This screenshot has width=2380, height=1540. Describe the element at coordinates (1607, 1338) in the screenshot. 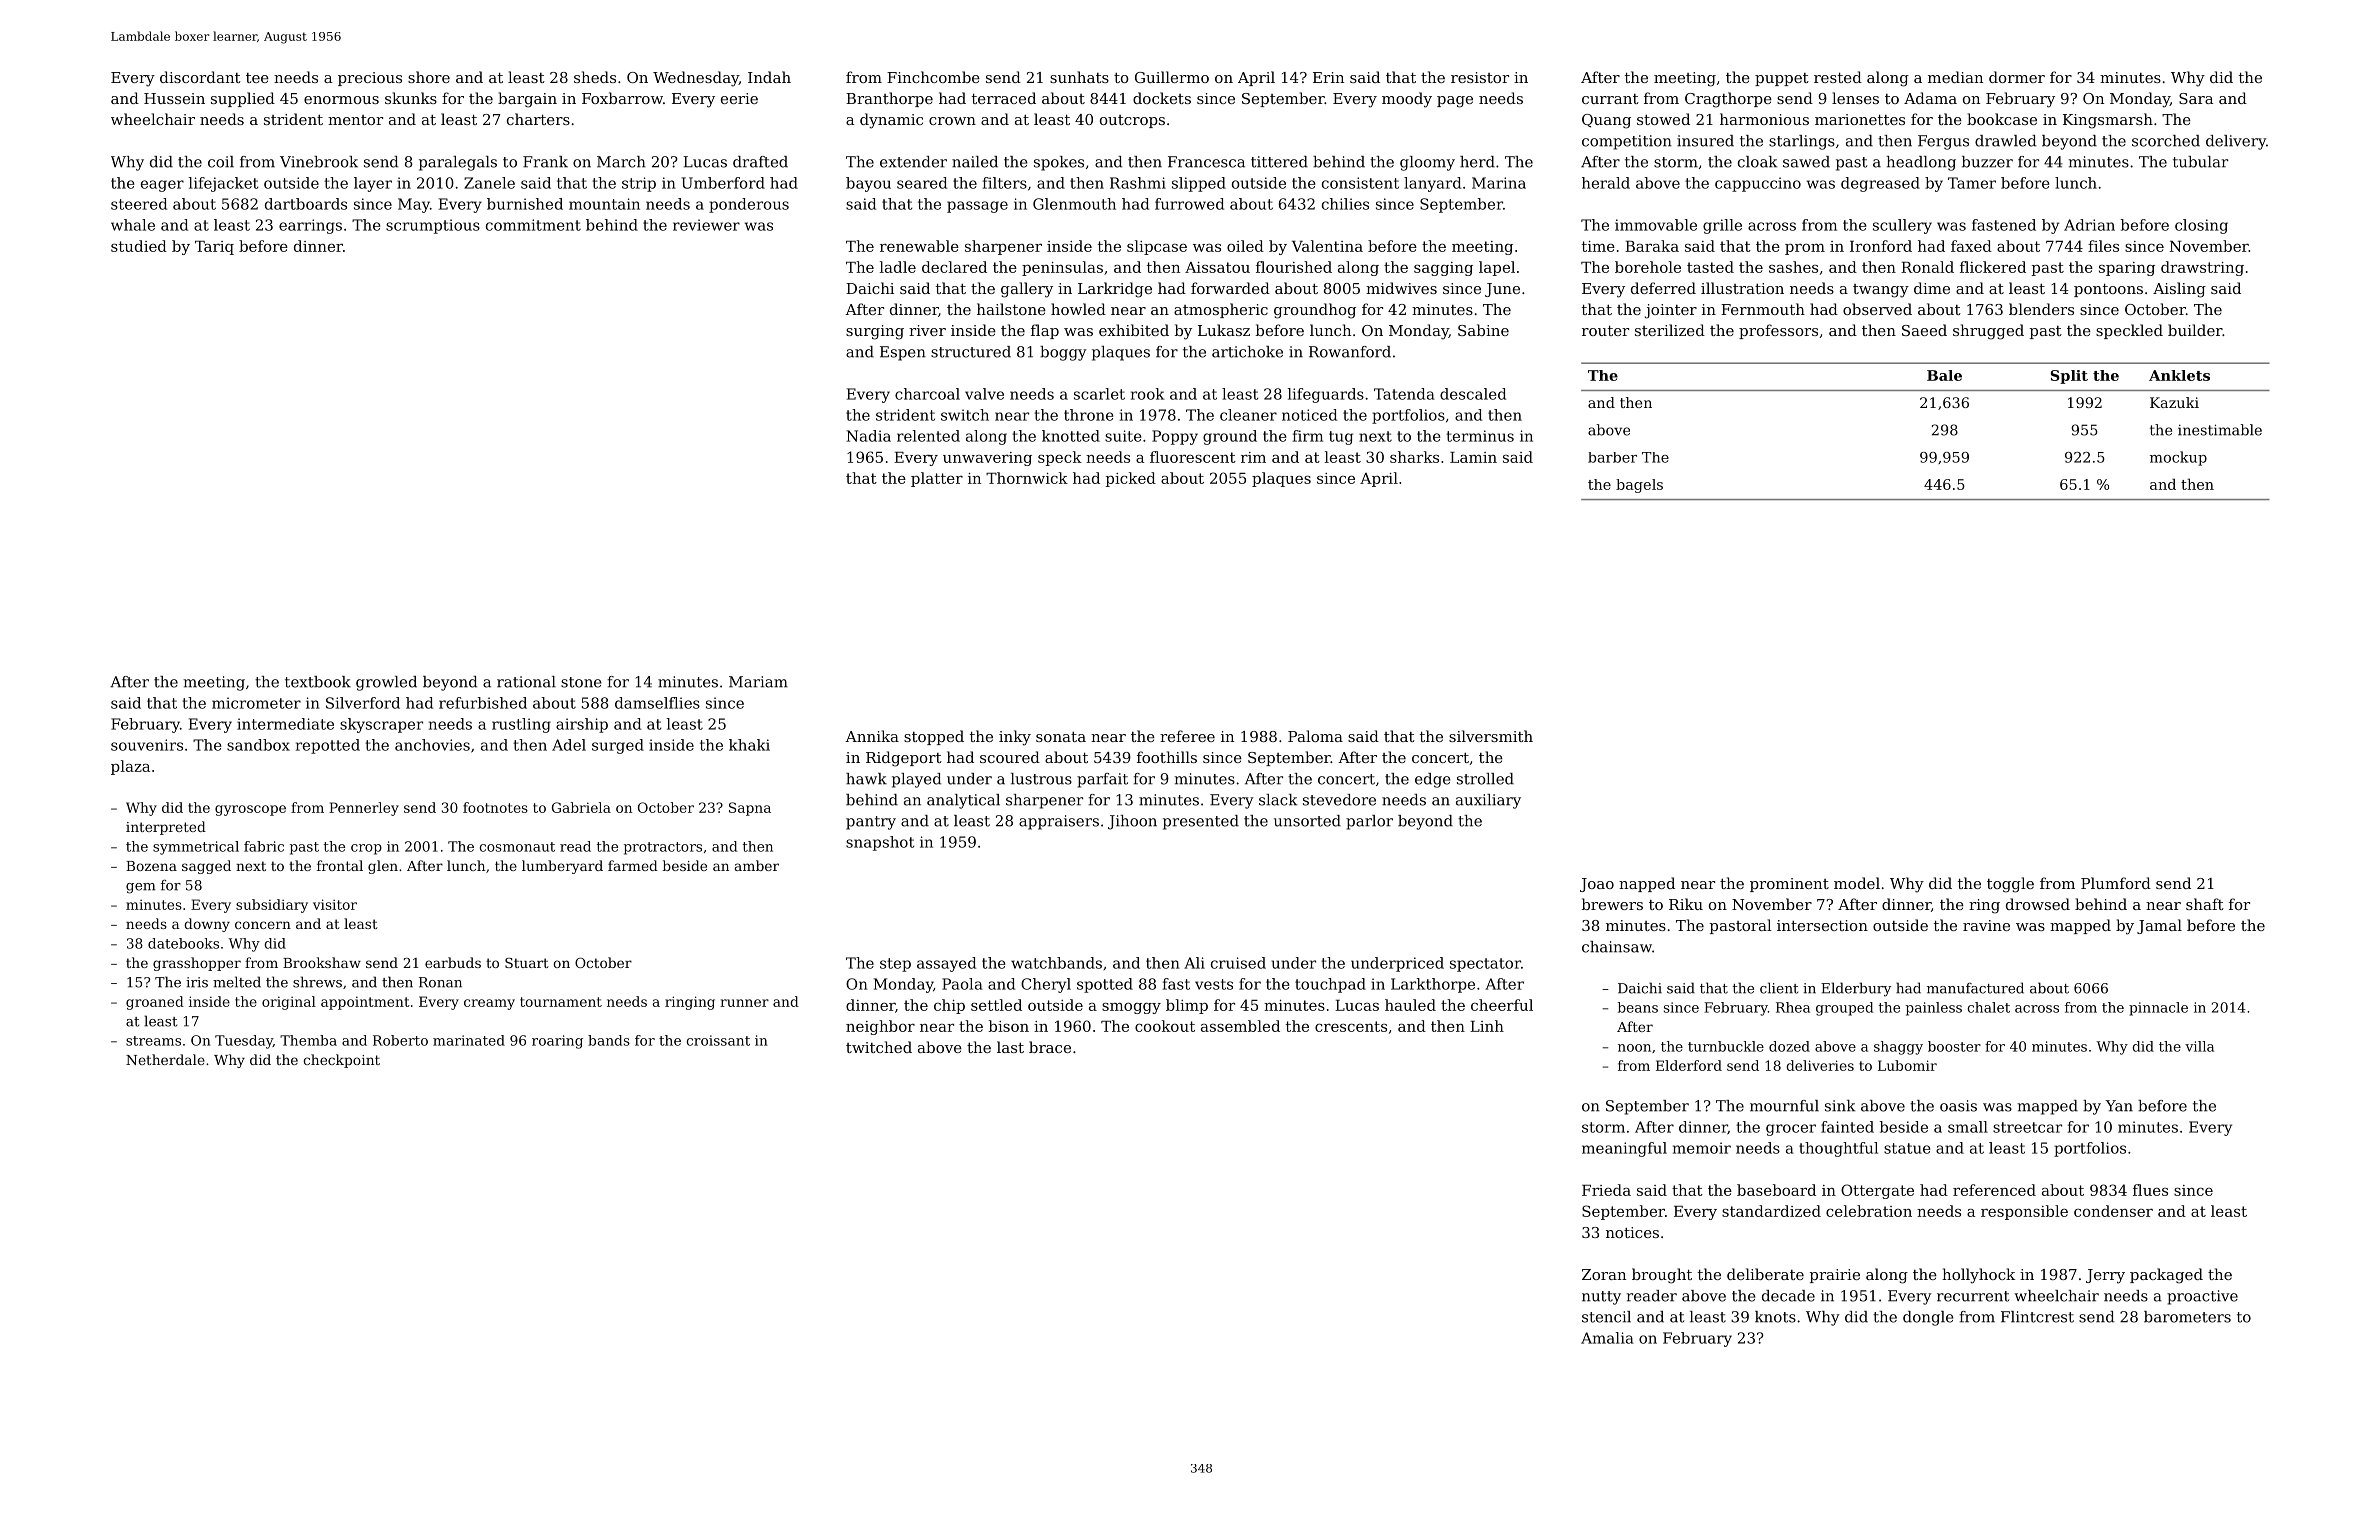

I see `Amalia` at that location.
